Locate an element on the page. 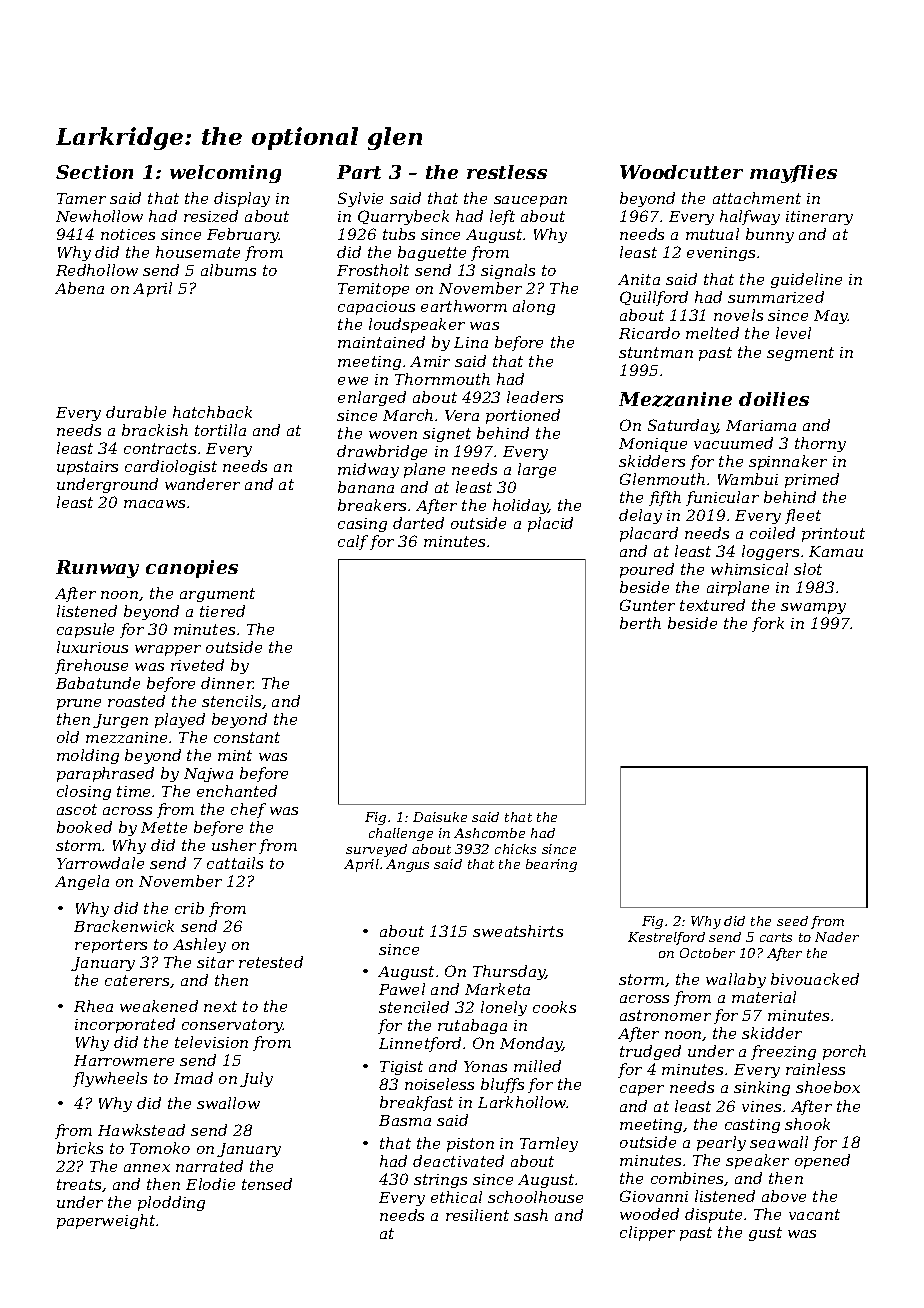 The height and width of the page is (1308, 924). fork is located at coordinates (768, 624).
